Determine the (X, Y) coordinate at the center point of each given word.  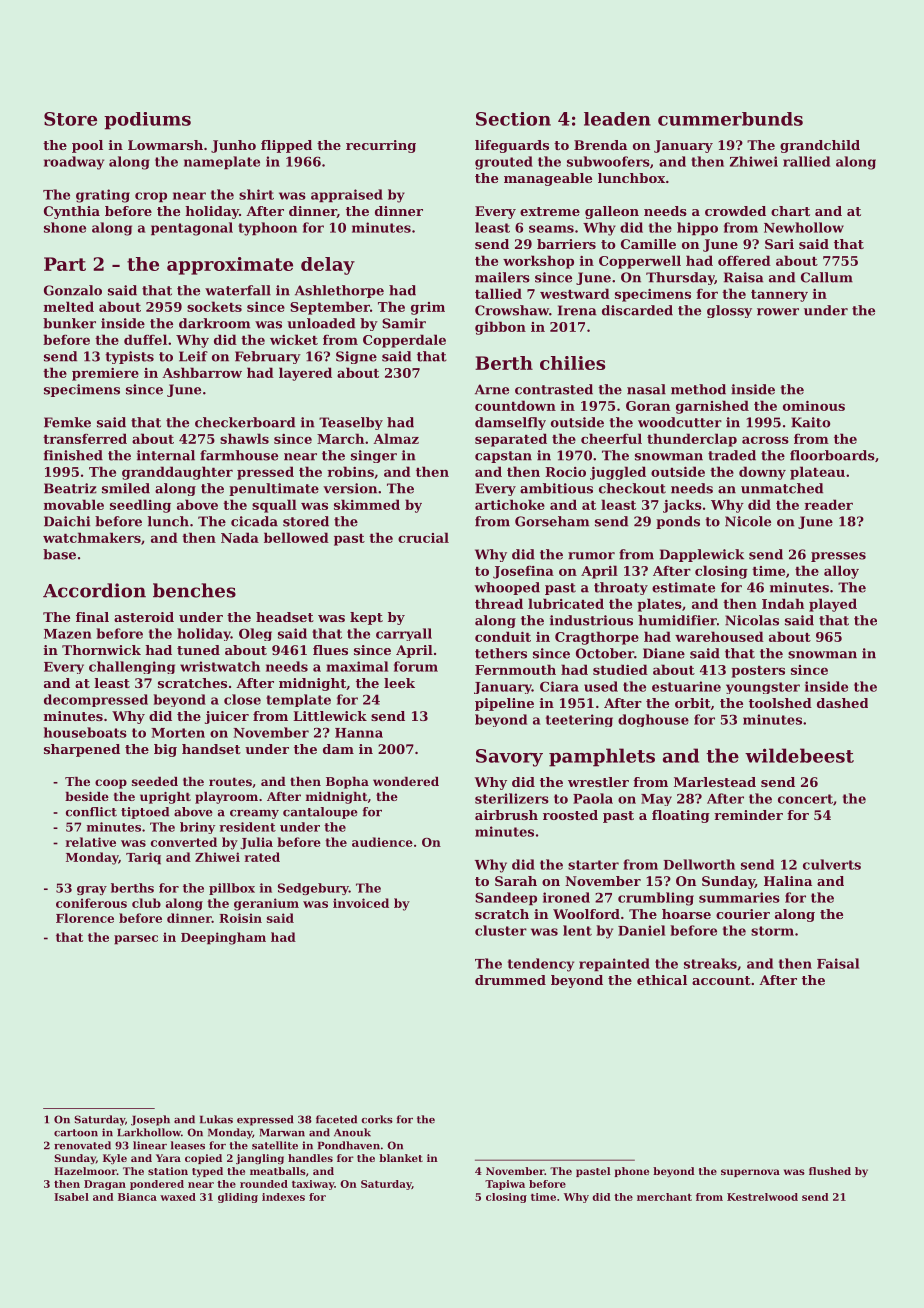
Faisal (838, 963)
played (833, 605)
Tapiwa (505, 1185)
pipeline (504, 704)
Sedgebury (313, 889)
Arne (492, 389)
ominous (814, 406)
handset (211, 749)
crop (151, 197)
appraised (347, 195)
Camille (648, 244)
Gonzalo (73, 290)
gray (92, 890)
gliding (238, 1198)
